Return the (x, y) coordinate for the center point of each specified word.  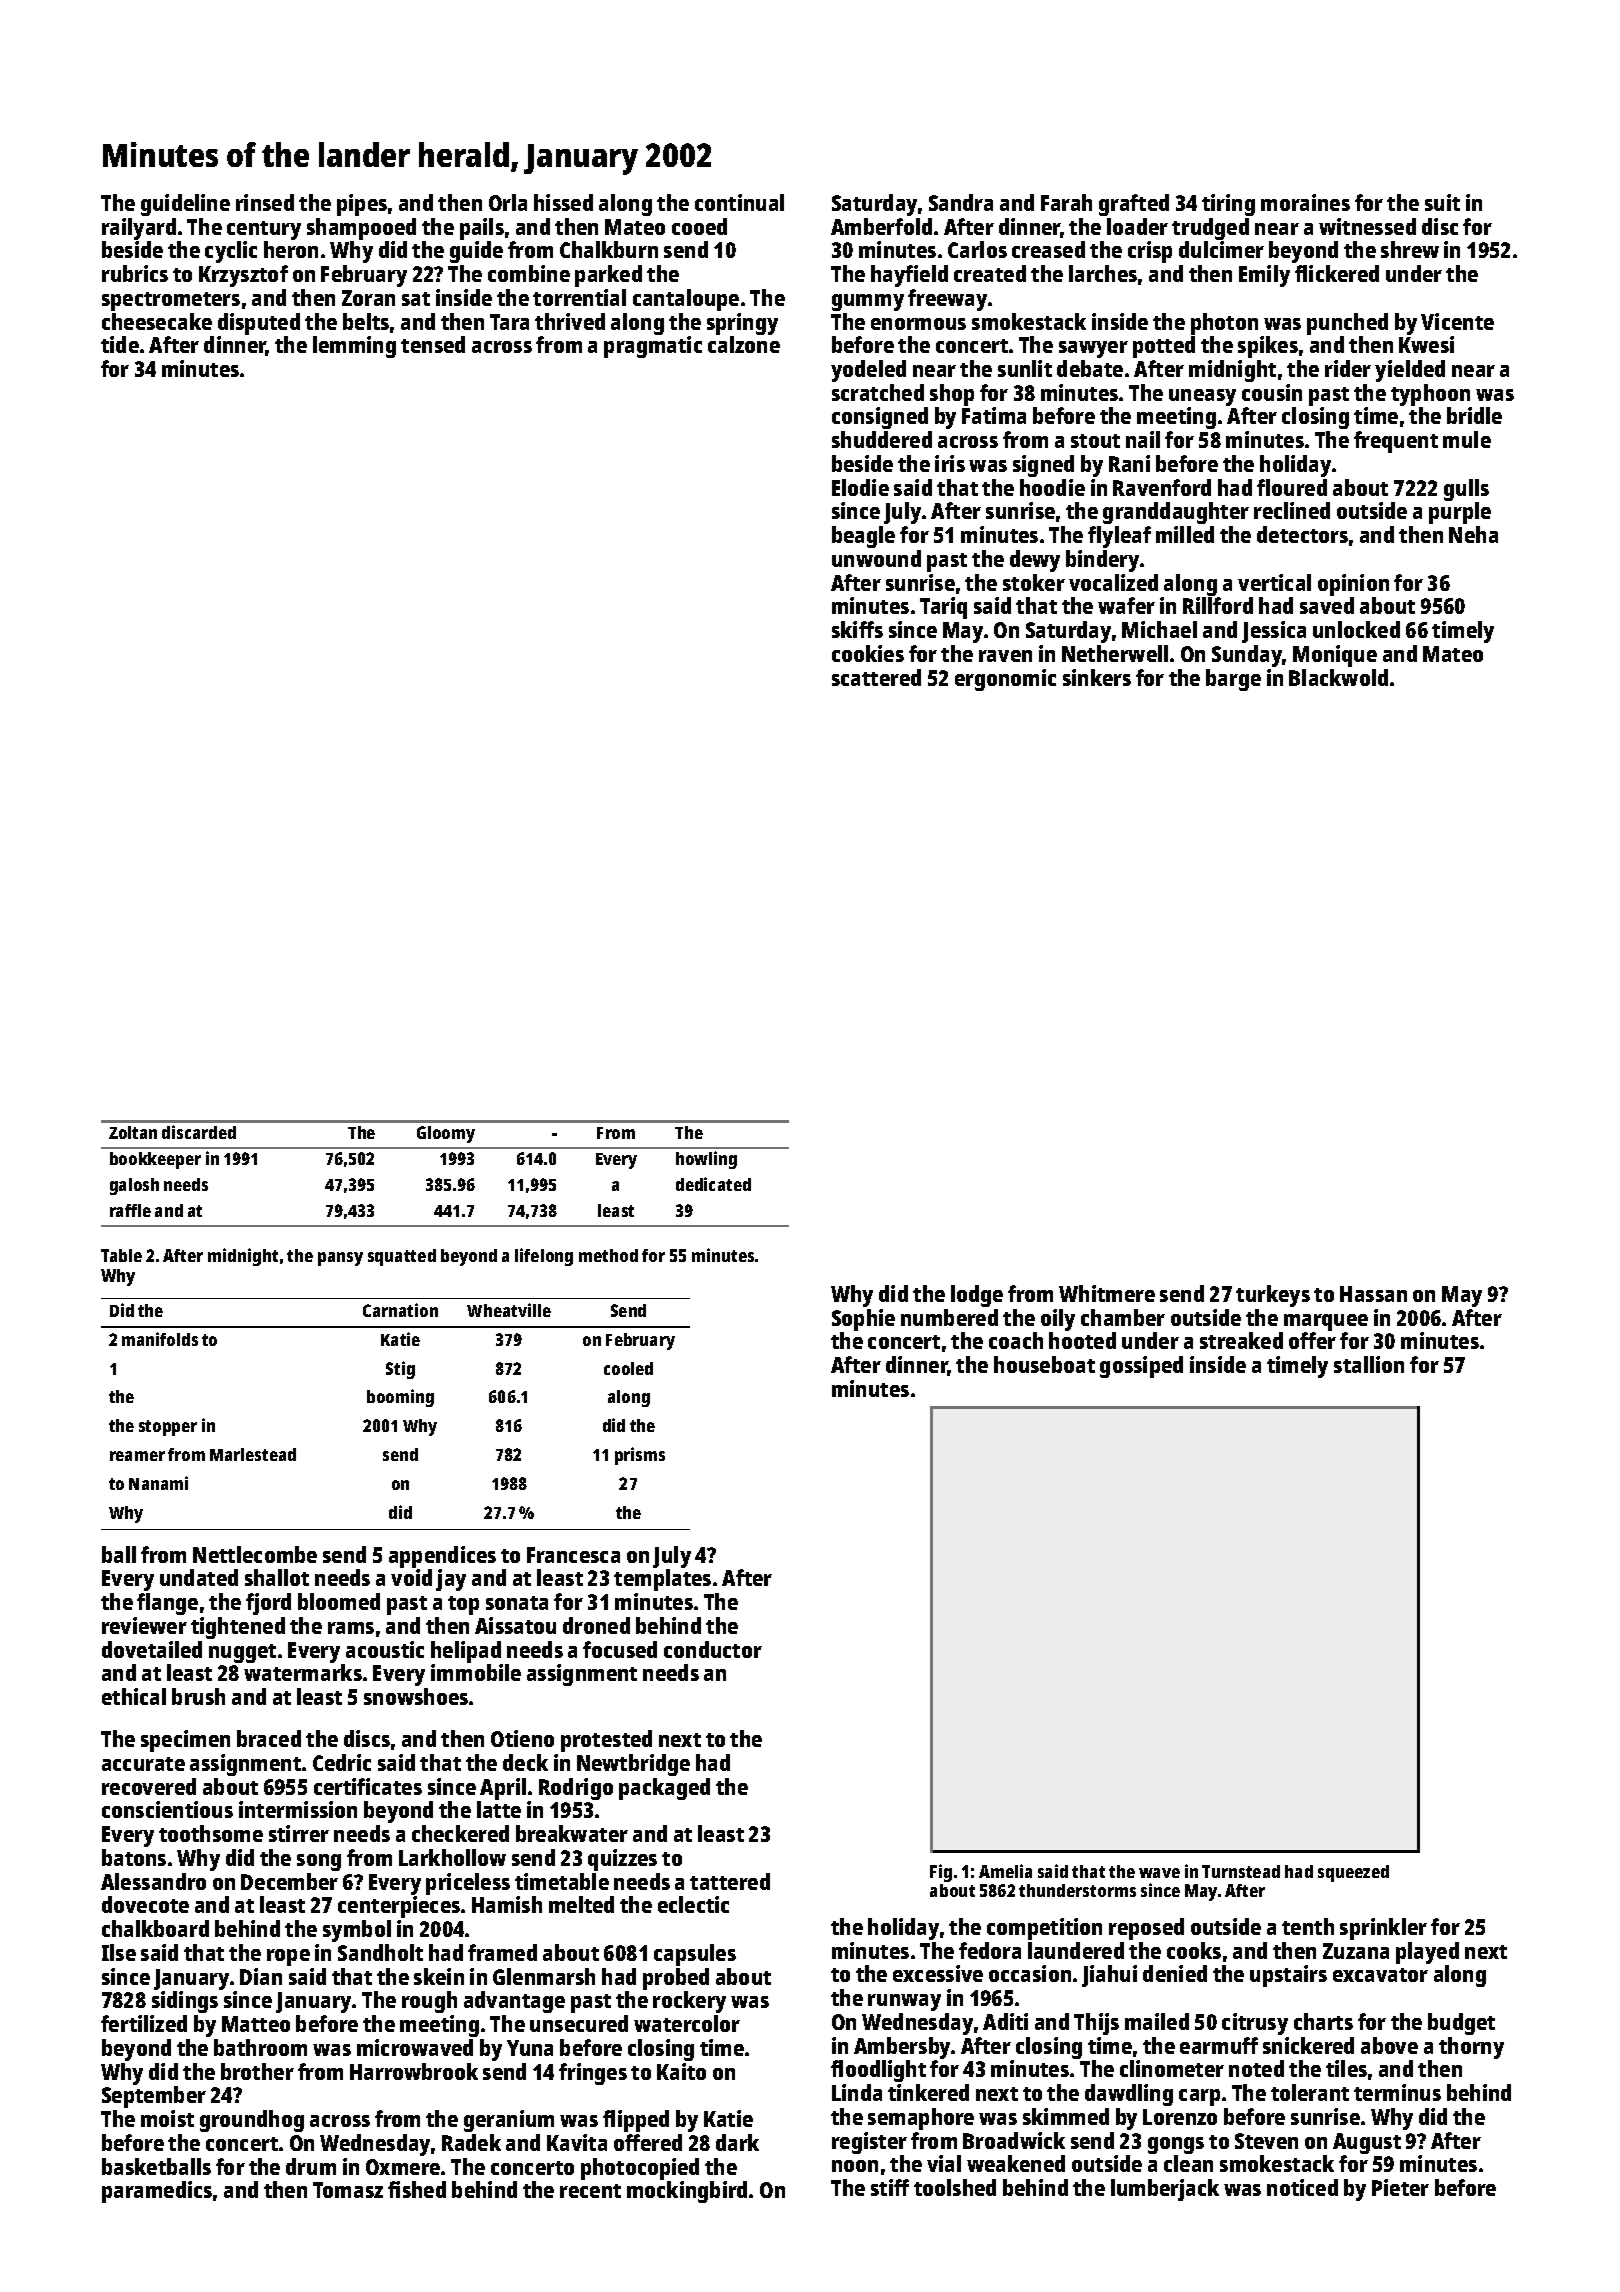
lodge (977, 1296)
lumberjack (1165, 2190)
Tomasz (348, 2190)
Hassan (1373, 1294)
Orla (508, 202)
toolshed (955, 2187)
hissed (563, 202)
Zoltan (133, 1132)
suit (1442, 202)
